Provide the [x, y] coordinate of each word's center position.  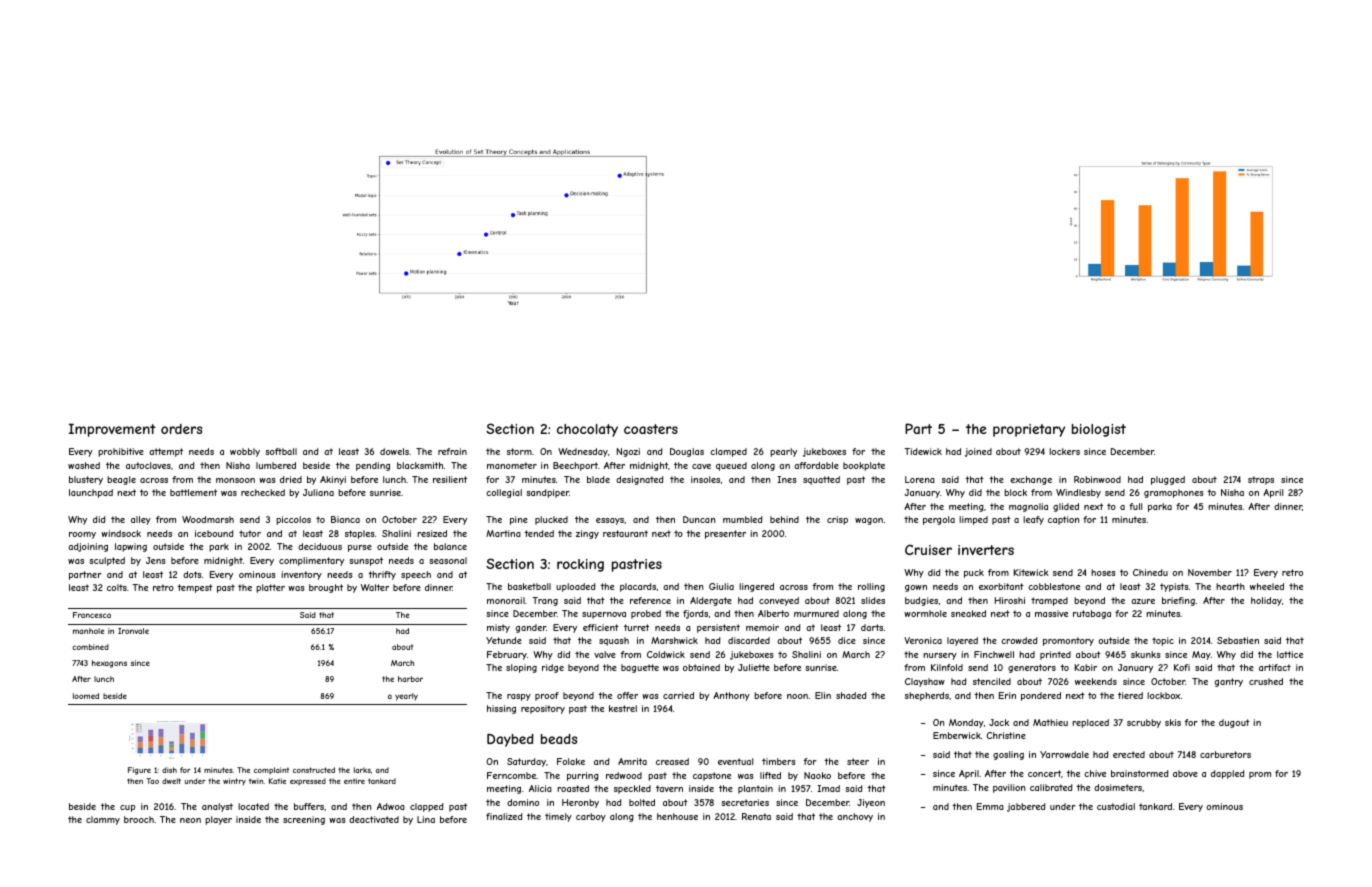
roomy [82, 535]
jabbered [1026, 807]
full [1135, 506]
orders [181, 429]
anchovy [855, 817]
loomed [86, 696]
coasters [651, 429]
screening [304, 820]
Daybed [510, 740]
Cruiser [928, 549]
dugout [1234, 723]
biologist [1099, 430]
